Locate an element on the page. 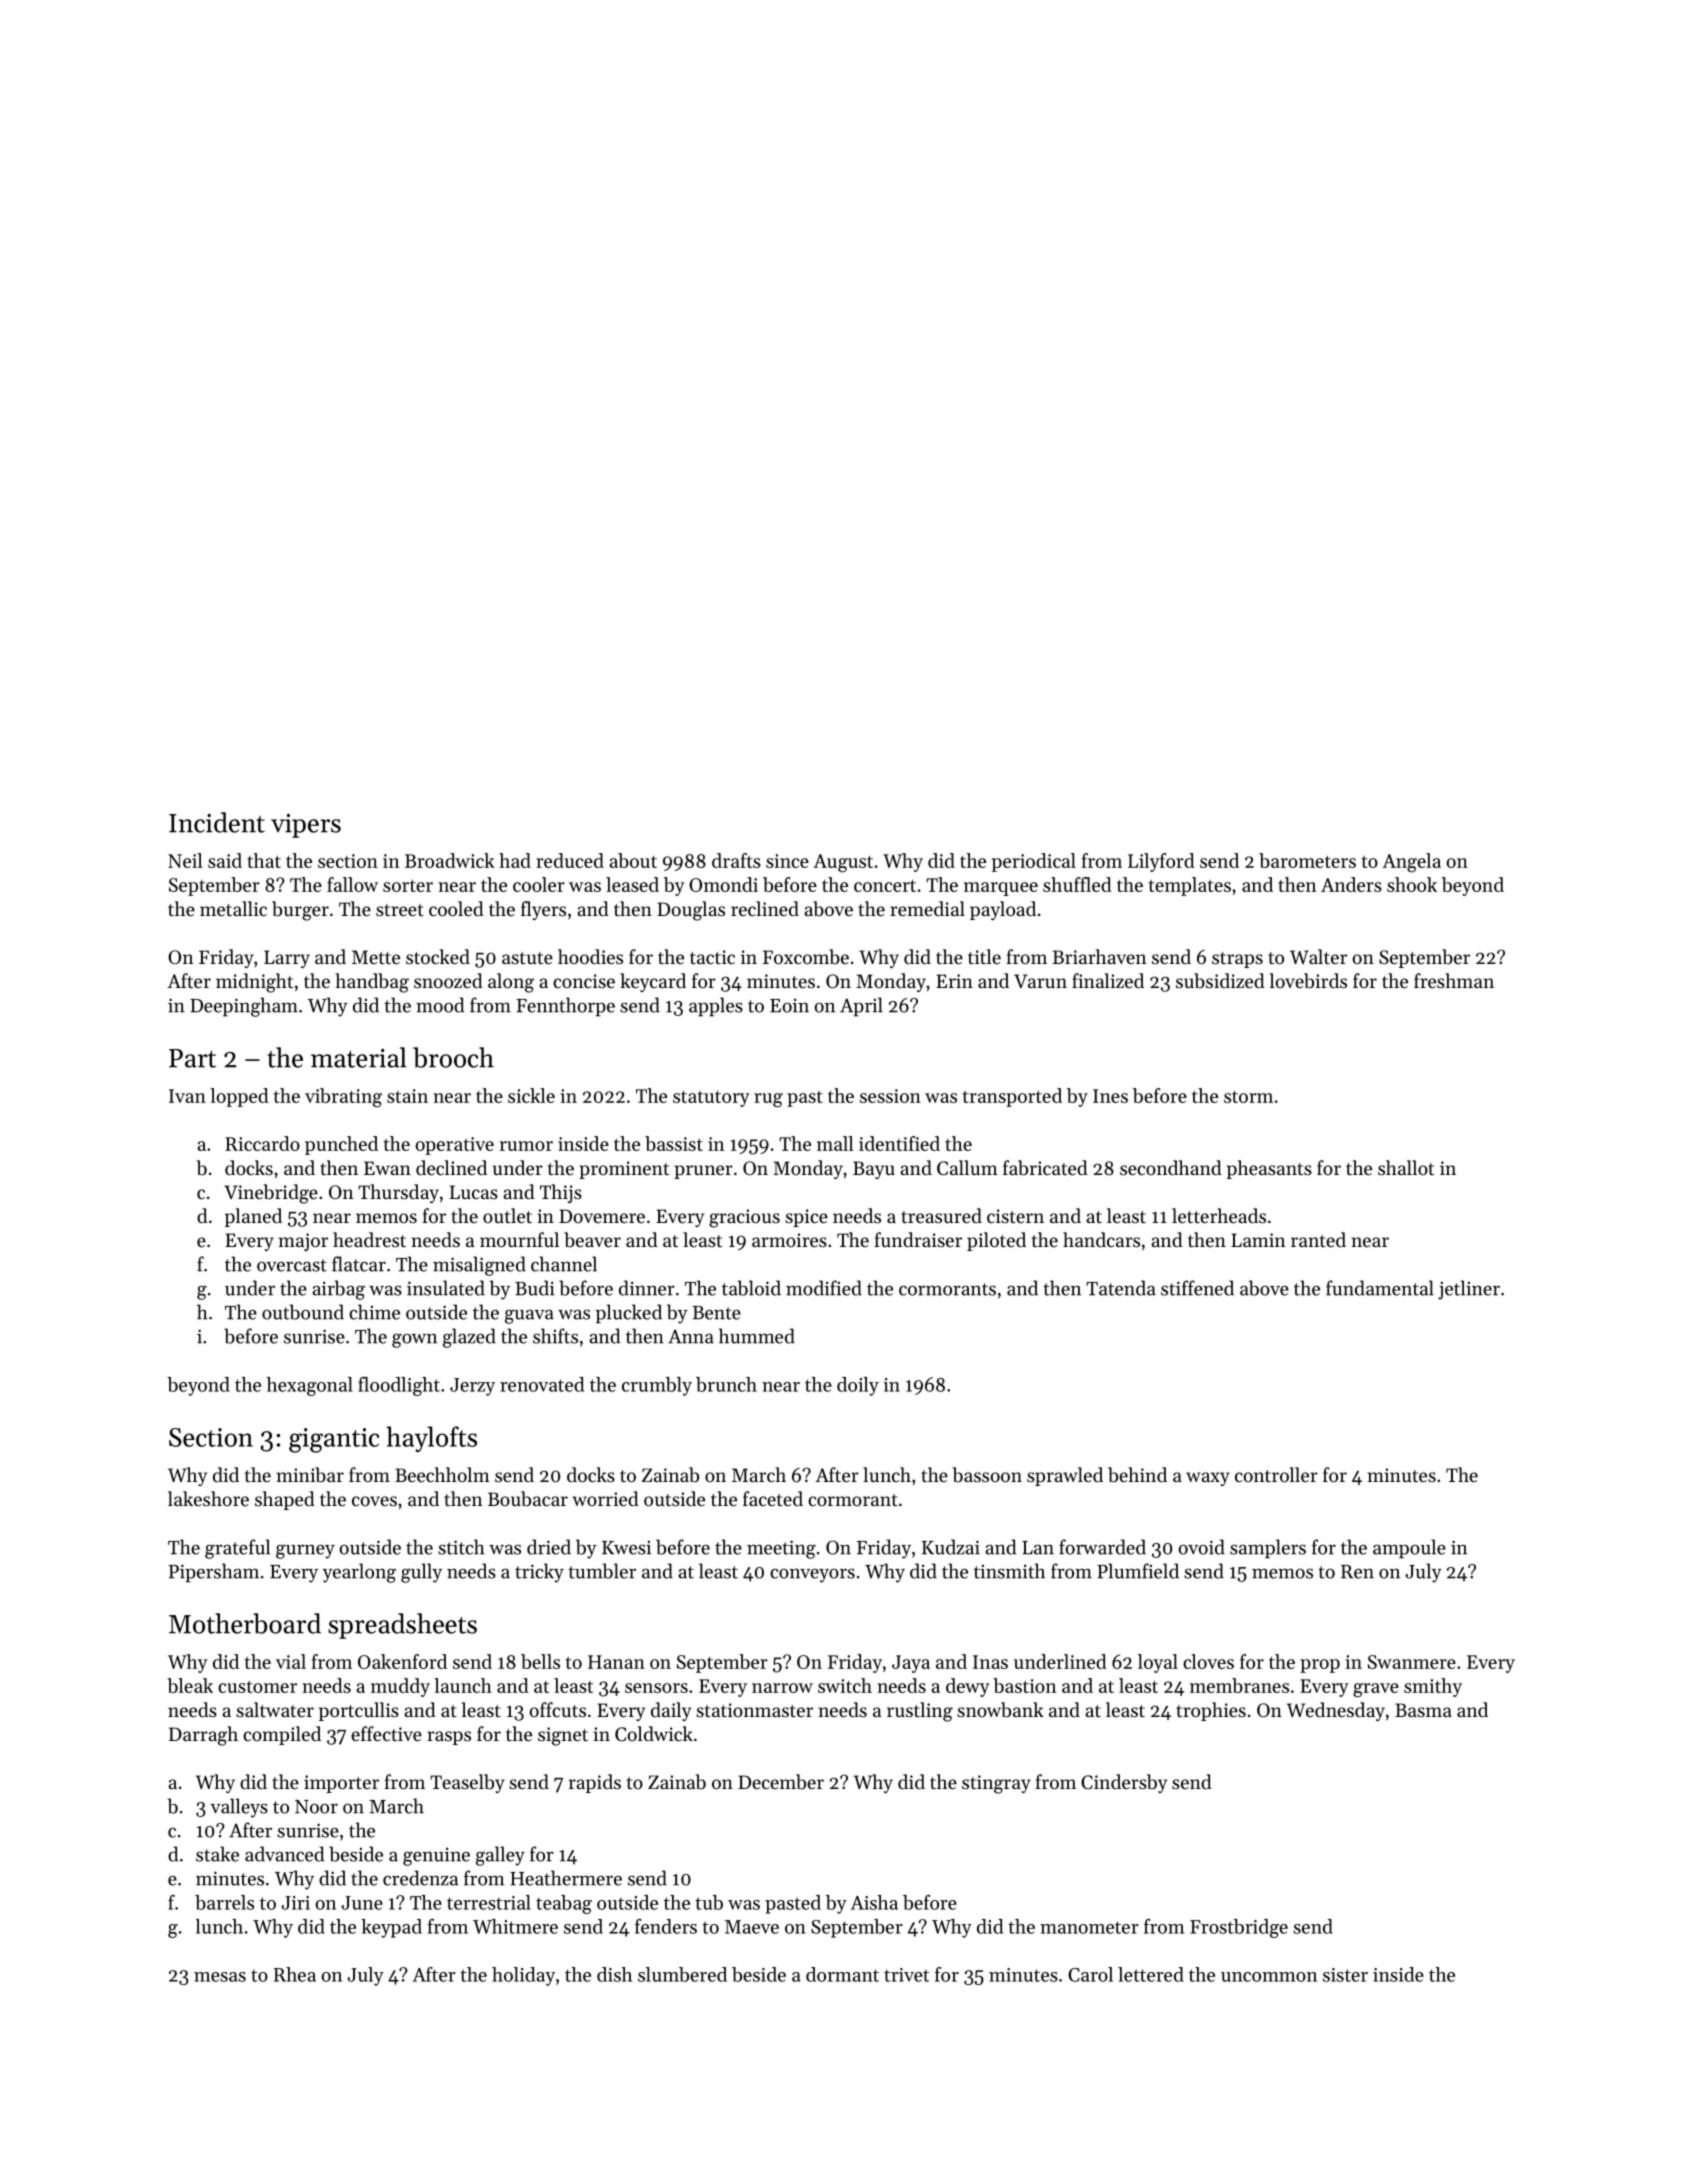 The width and height of the page is (1683, 2178). Incident is located at coordinates (217, 822).
